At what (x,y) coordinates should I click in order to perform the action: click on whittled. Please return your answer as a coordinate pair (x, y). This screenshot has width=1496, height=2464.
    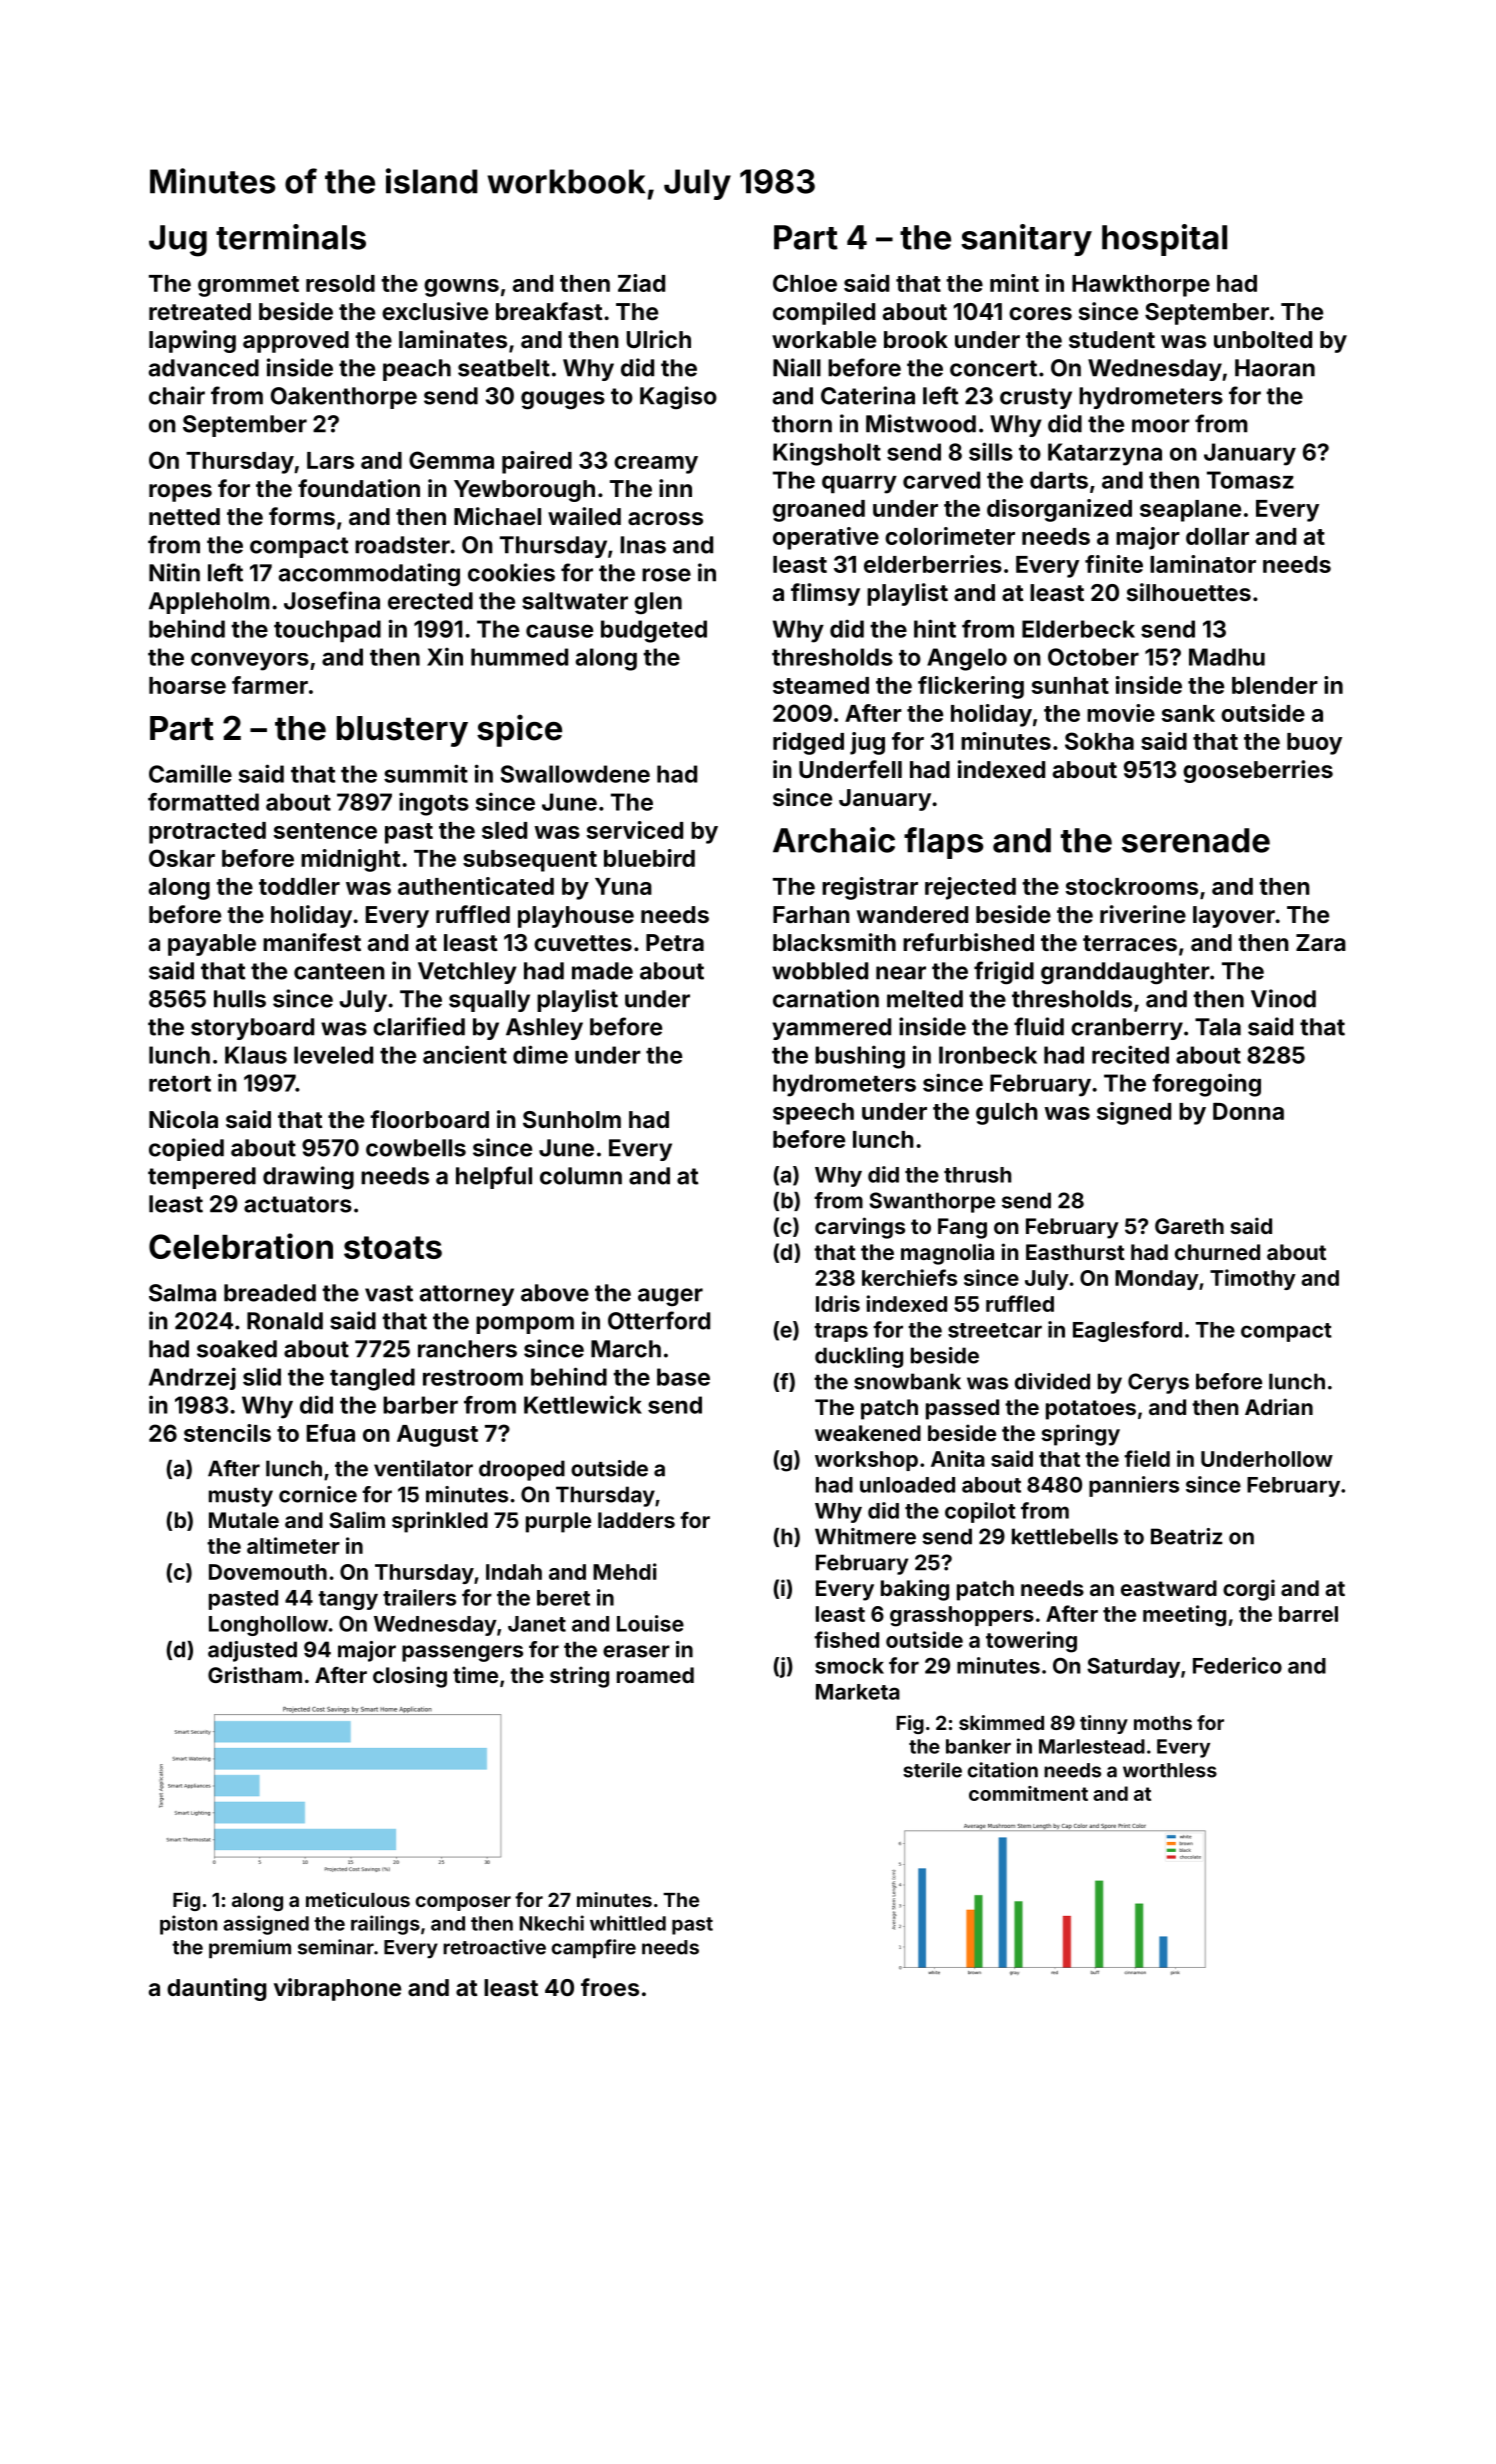
    Looking at the image, I should click on (628, 1923).
